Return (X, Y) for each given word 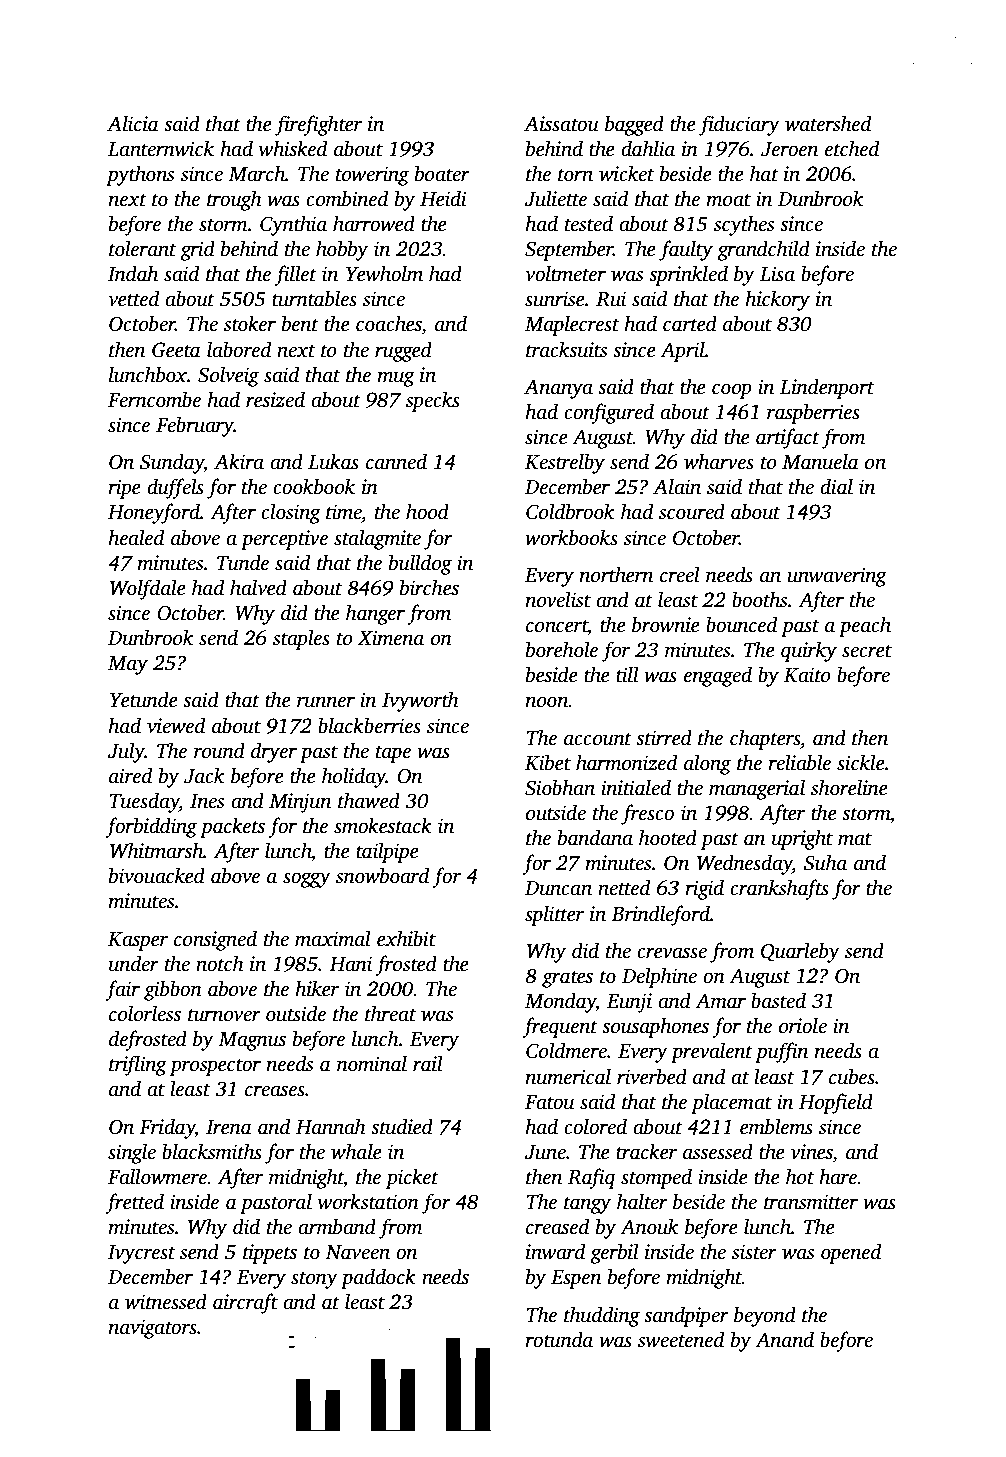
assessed (718, 1151)
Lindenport (827, 388)
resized (275, 399)
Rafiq (591, 1178)
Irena (229, 1127)
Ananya (558, 389)
